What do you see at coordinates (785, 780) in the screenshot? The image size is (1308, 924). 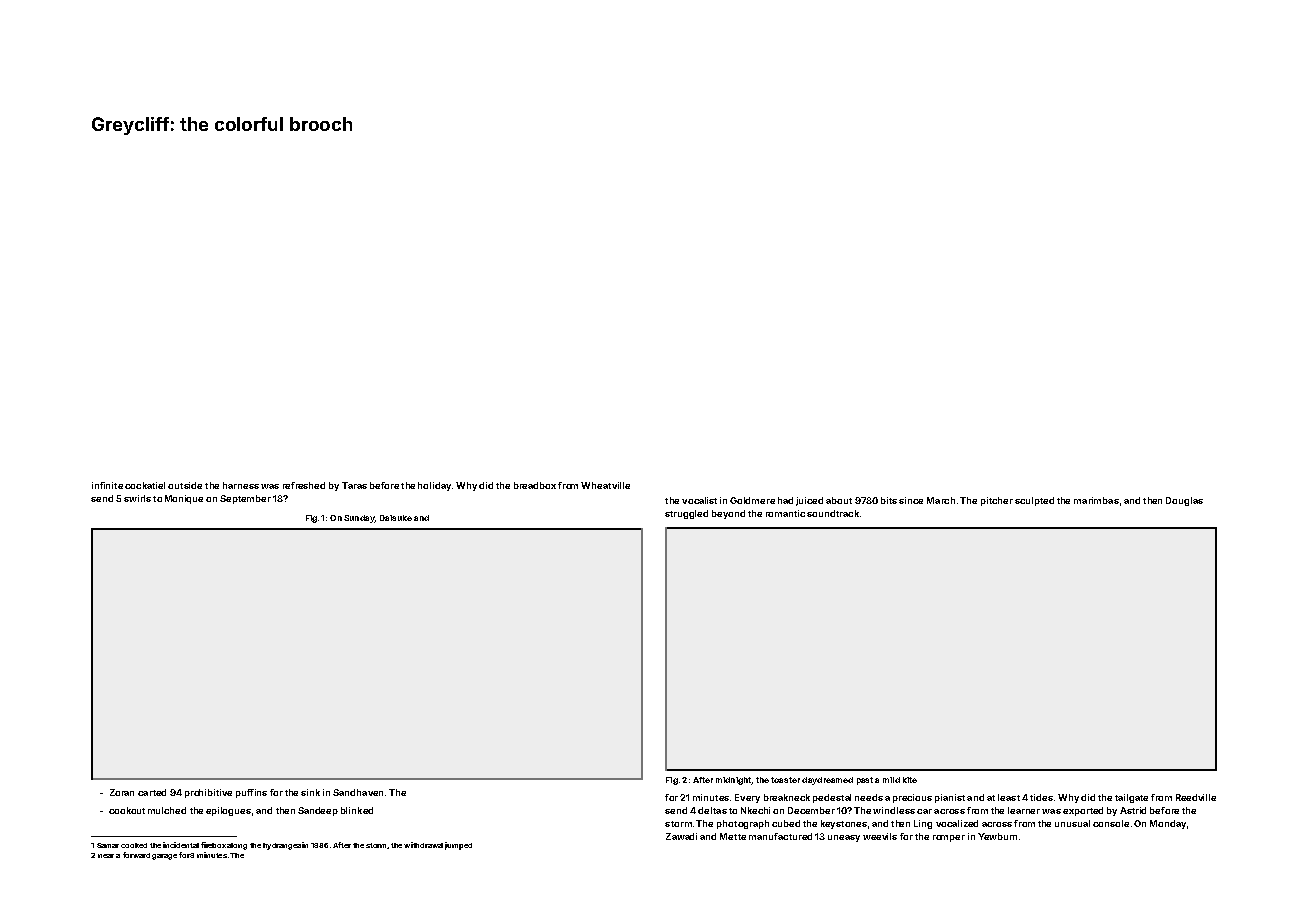 I see `toaster` at bounding box center [785, 780].
